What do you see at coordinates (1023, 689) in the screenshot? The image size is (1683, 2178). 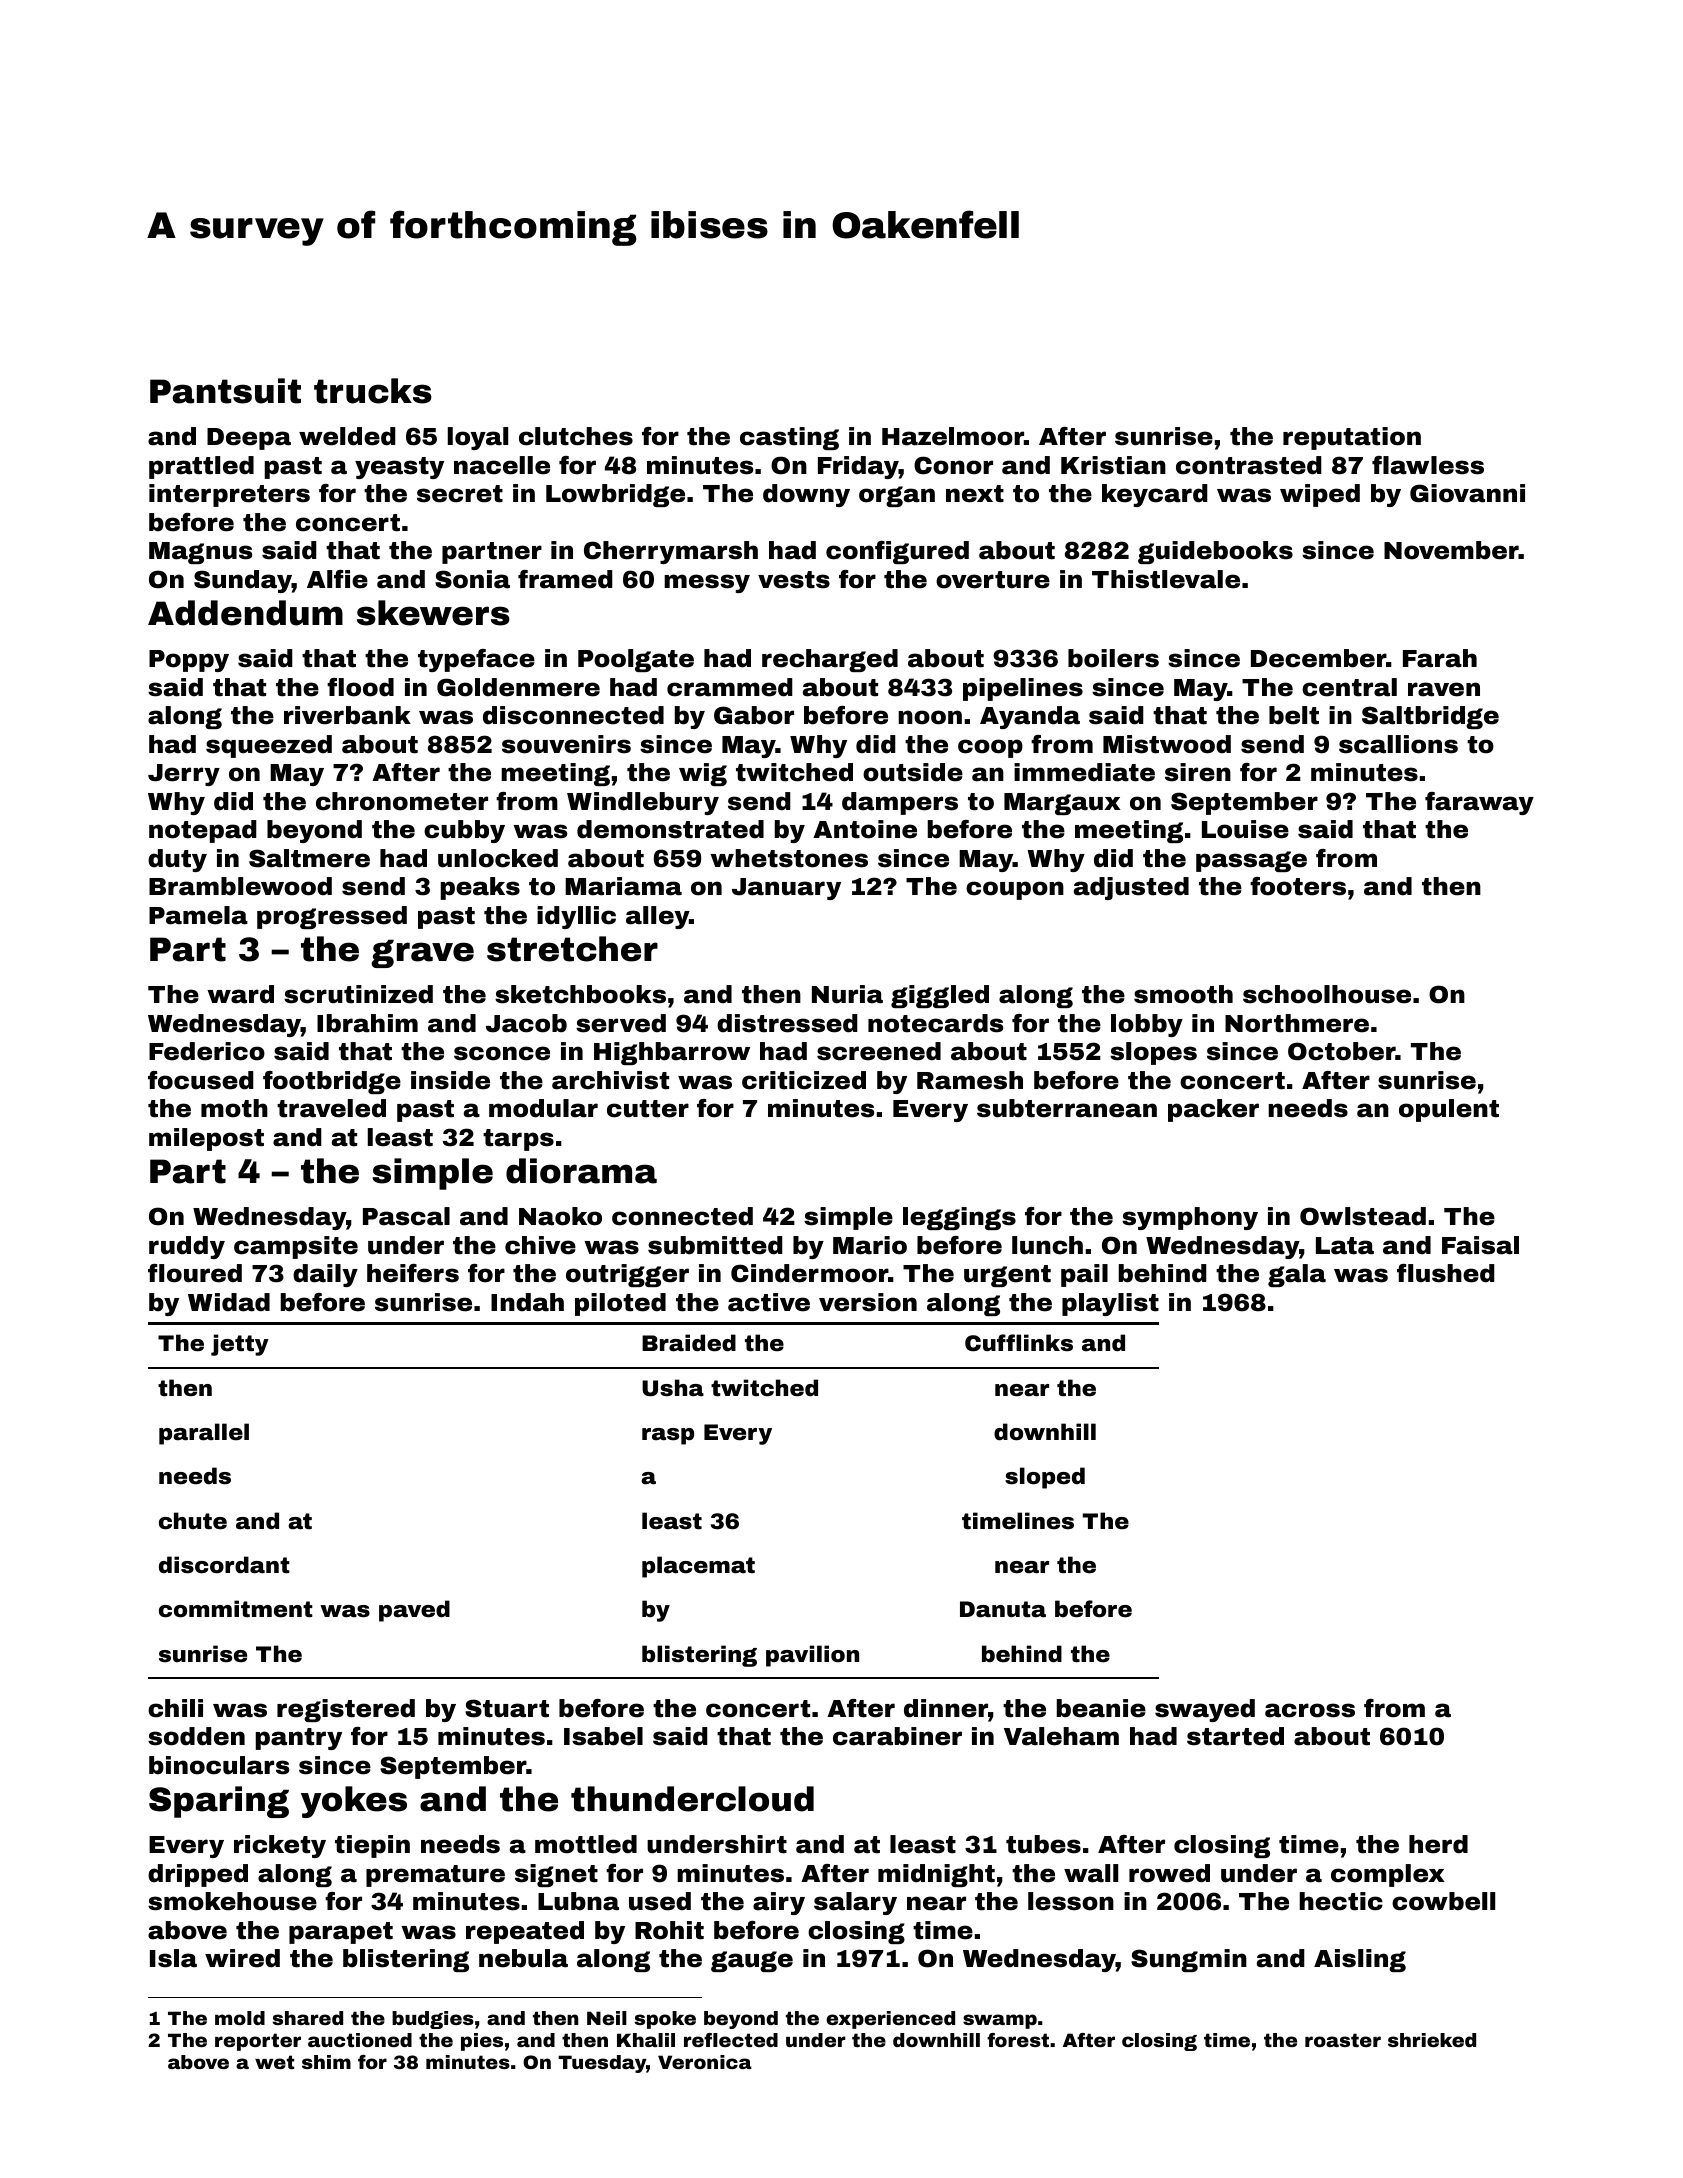 I see `pipelines` at bounding box center [1023, 689].
